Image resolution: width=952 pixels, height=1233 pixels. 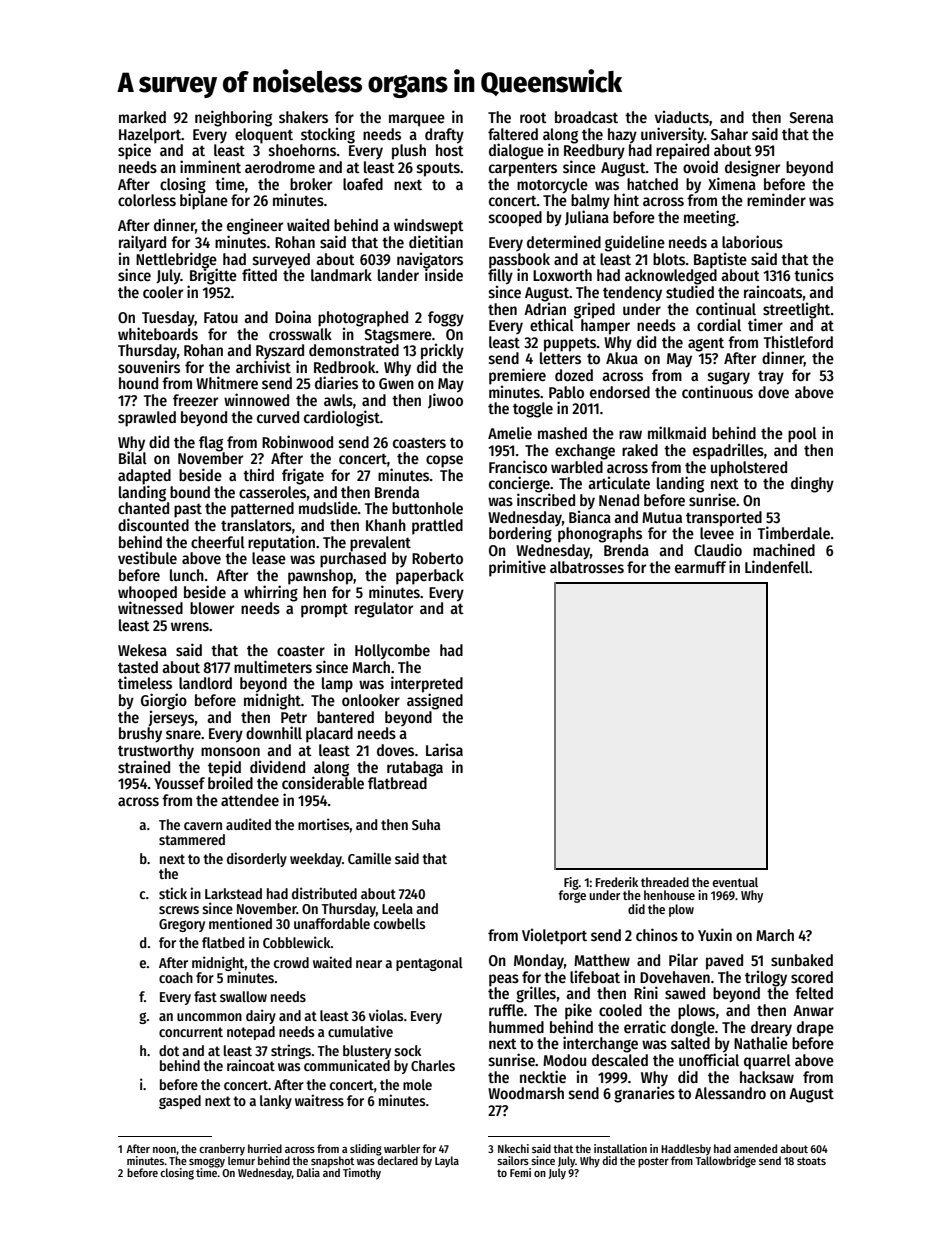 I want to click on viaducts, so click(x=682, y=117).
